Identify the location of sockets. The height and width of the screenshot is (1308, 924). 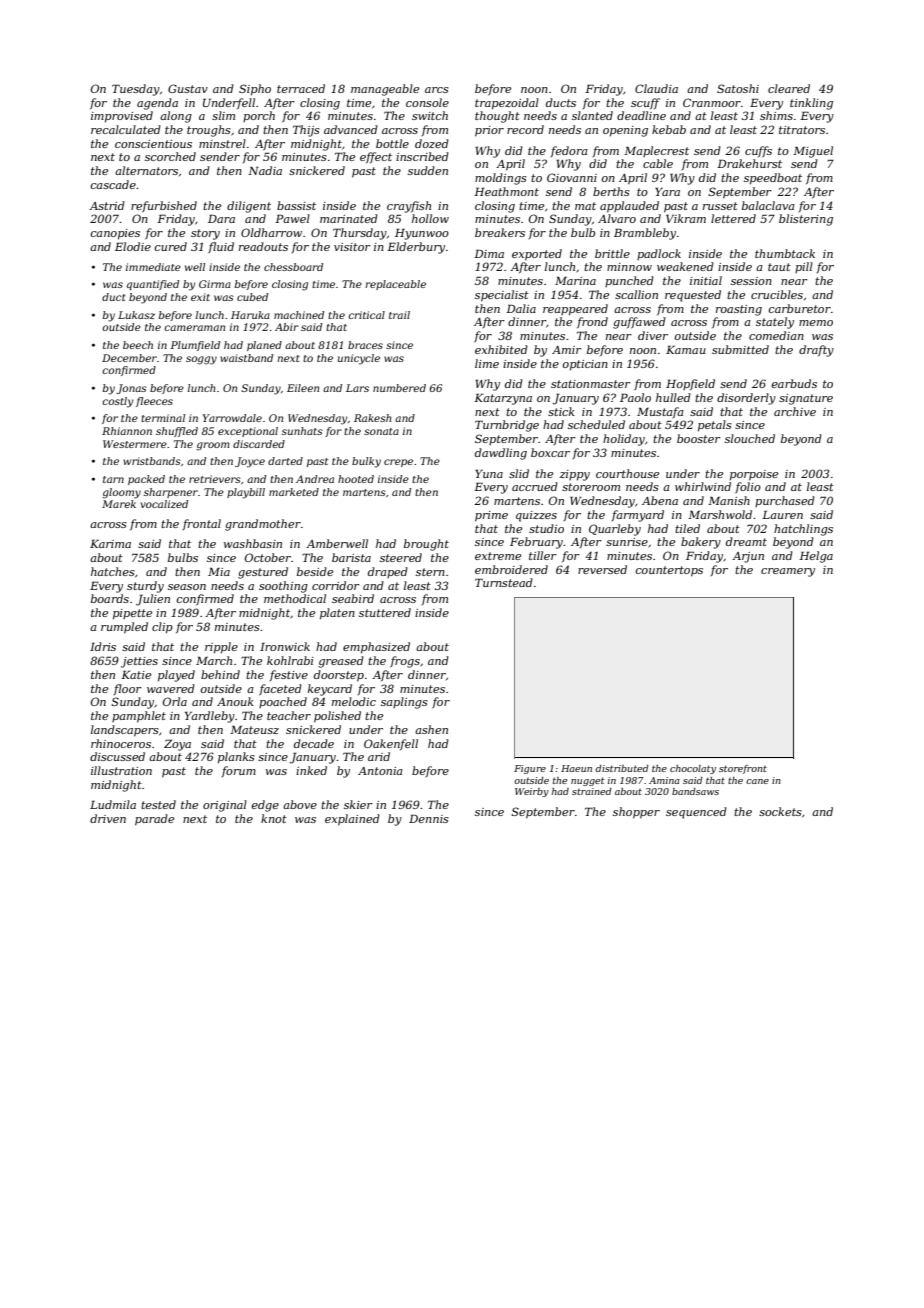
(780, 811).
